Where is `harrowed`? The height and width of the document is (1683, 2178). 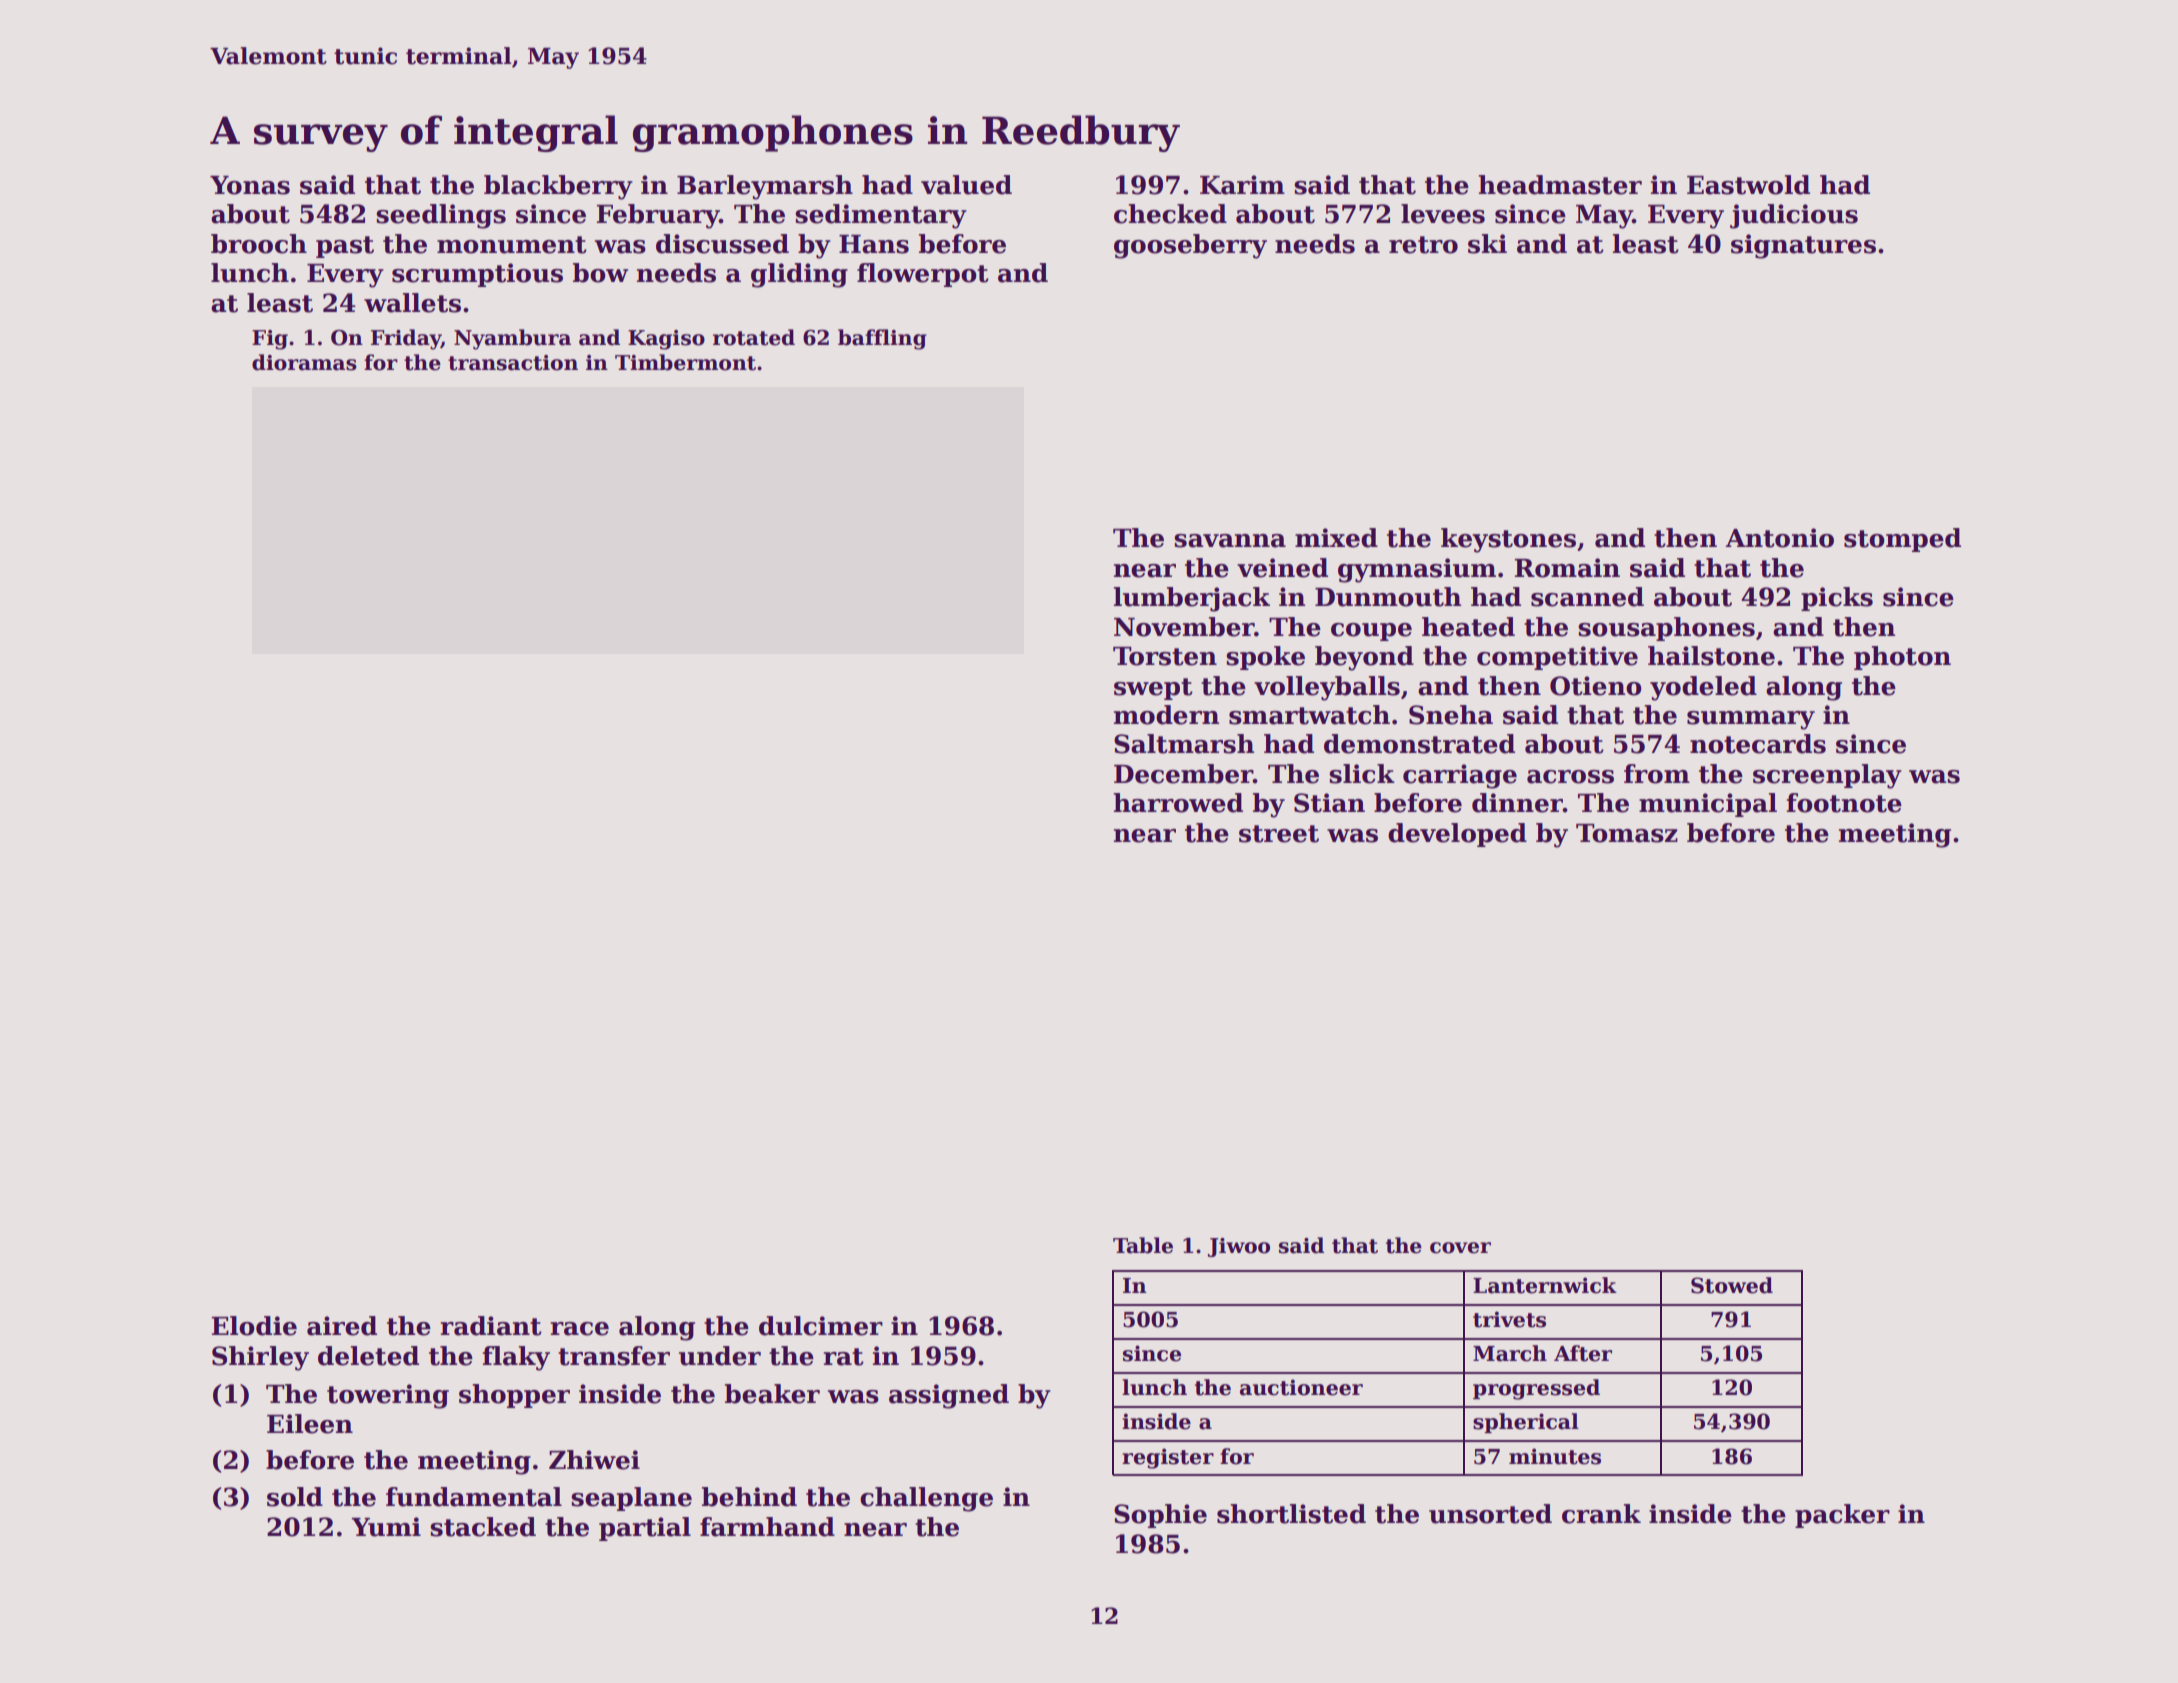
harrowed is located at coordinates (1178, 803).
